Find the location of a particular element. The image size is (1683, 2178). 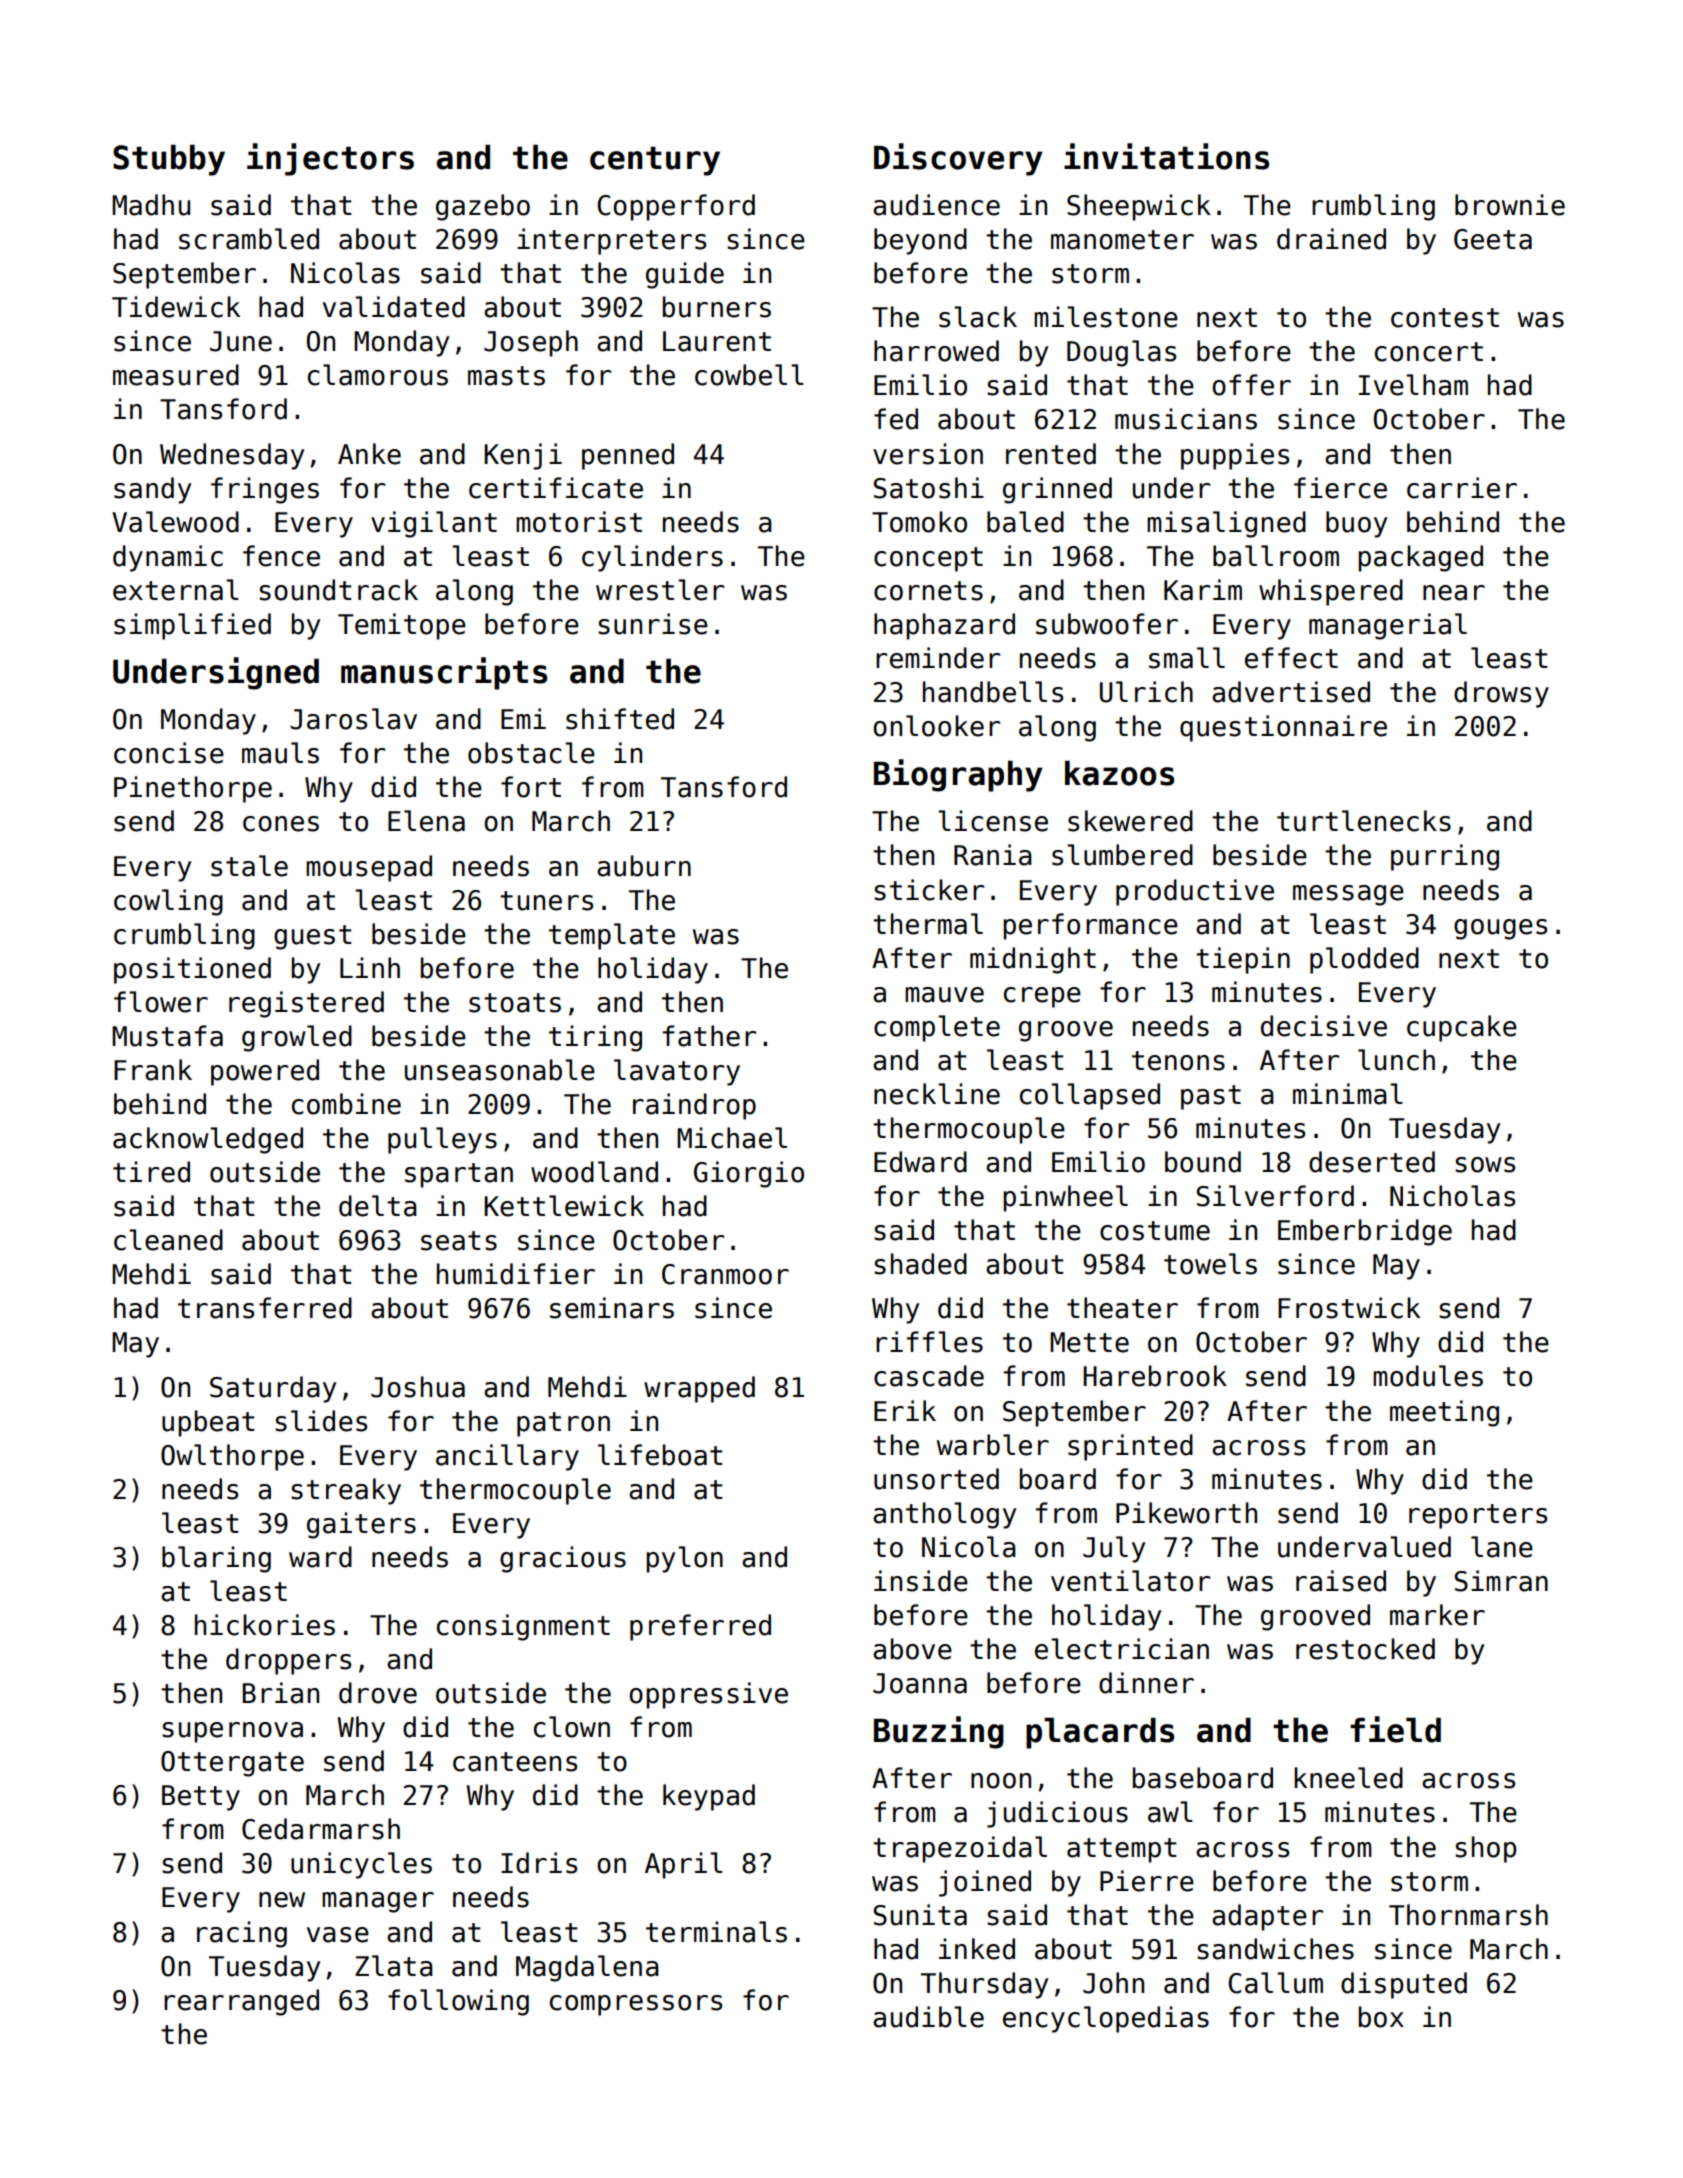

century is located at coordinates (655, 161).
